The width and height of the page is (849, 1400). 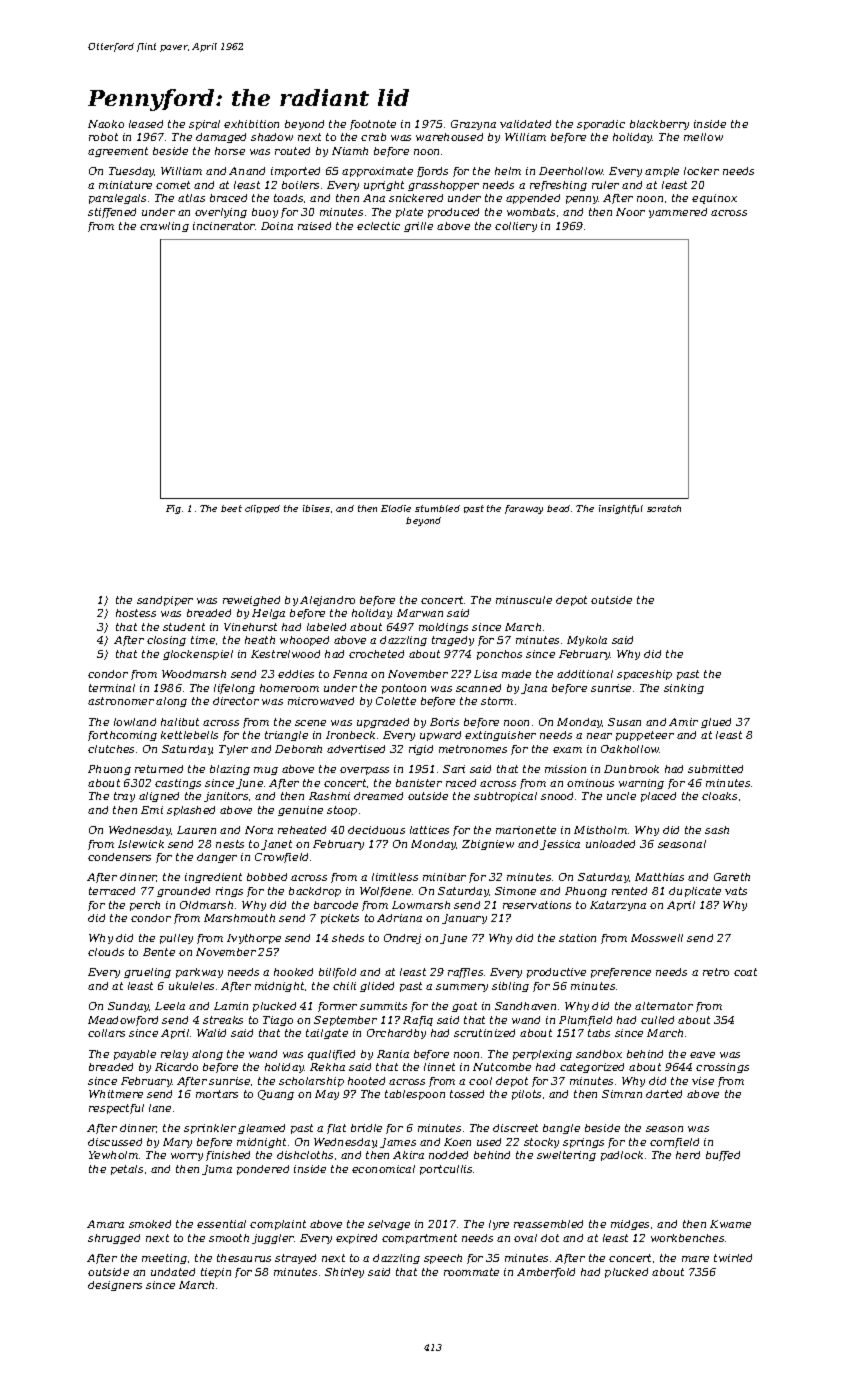 I want to click on terminal, so click(x=112, y=688).
